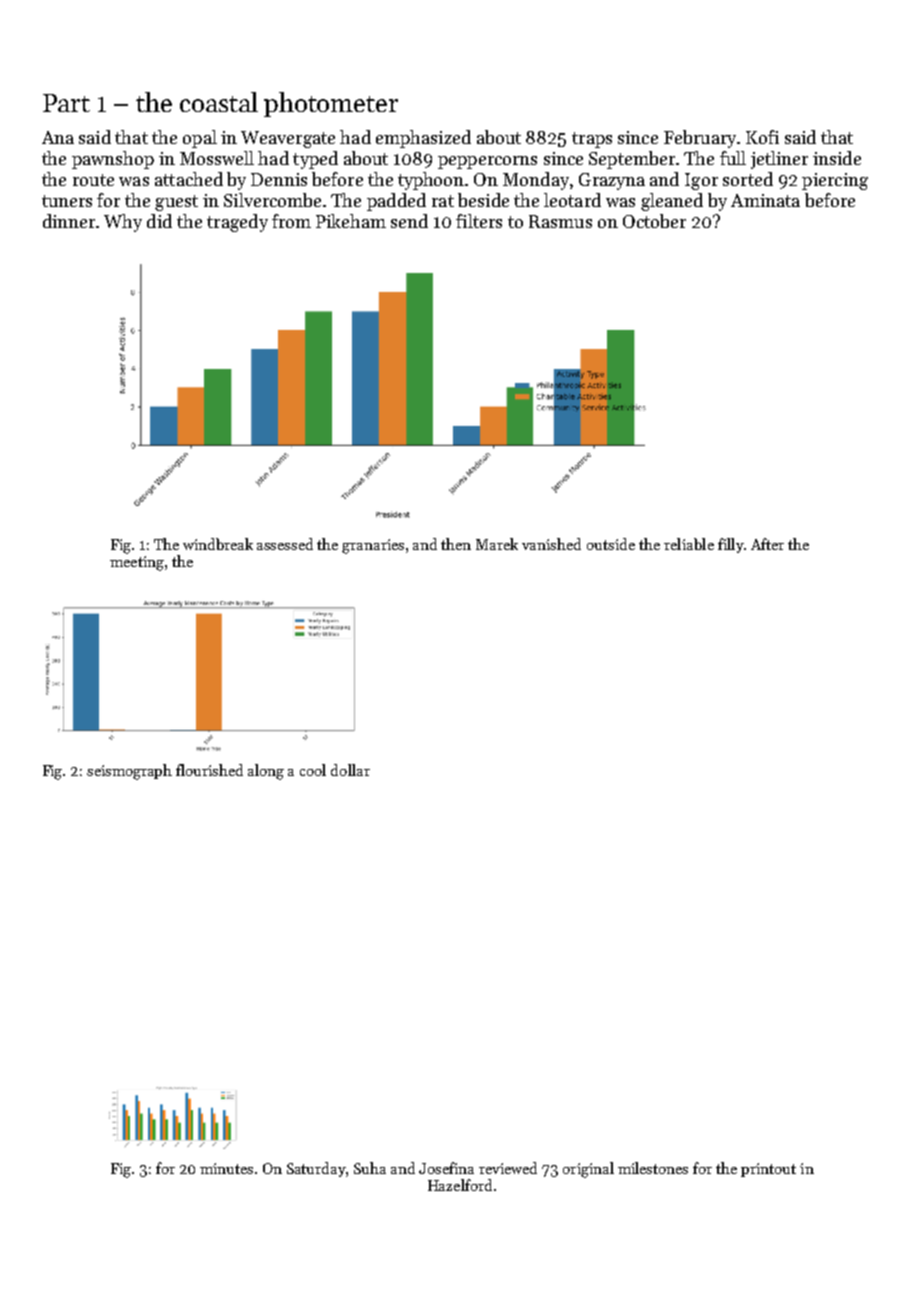 The height and width of the screenshot is (1308, 924). What do you see at coordinates (611, 544) in the screenshot?
I see `outside` at bounding box center [611, 544].
